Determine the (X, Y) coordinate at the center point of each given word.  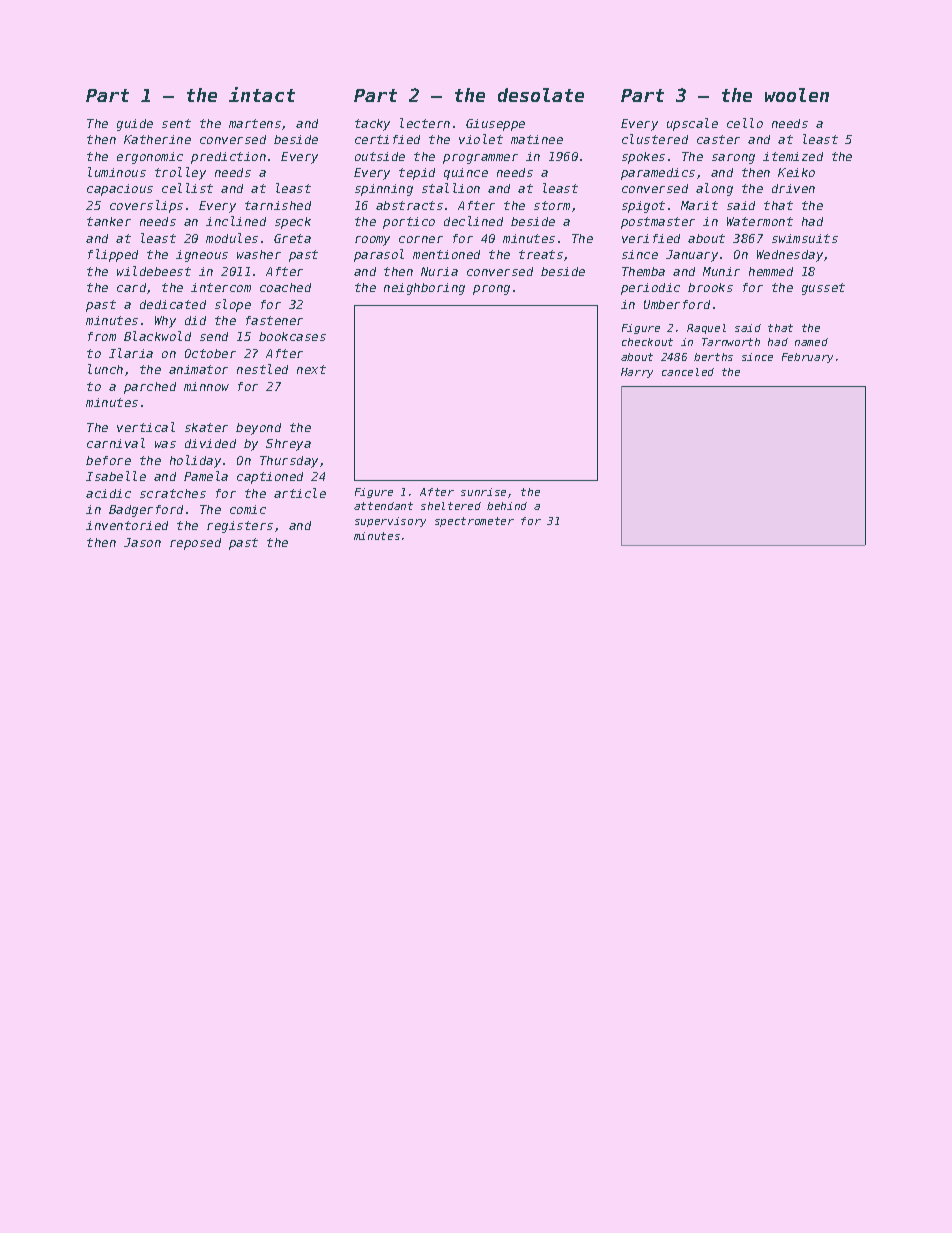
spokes (643, 158)
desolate (541, 95)
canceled (688, 372)
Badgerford (146, 511)
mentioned (446, 254)
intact (262, 94)
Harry (637, 373)
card (131, 287)
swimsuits (805, 238)
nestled (262, 369)
